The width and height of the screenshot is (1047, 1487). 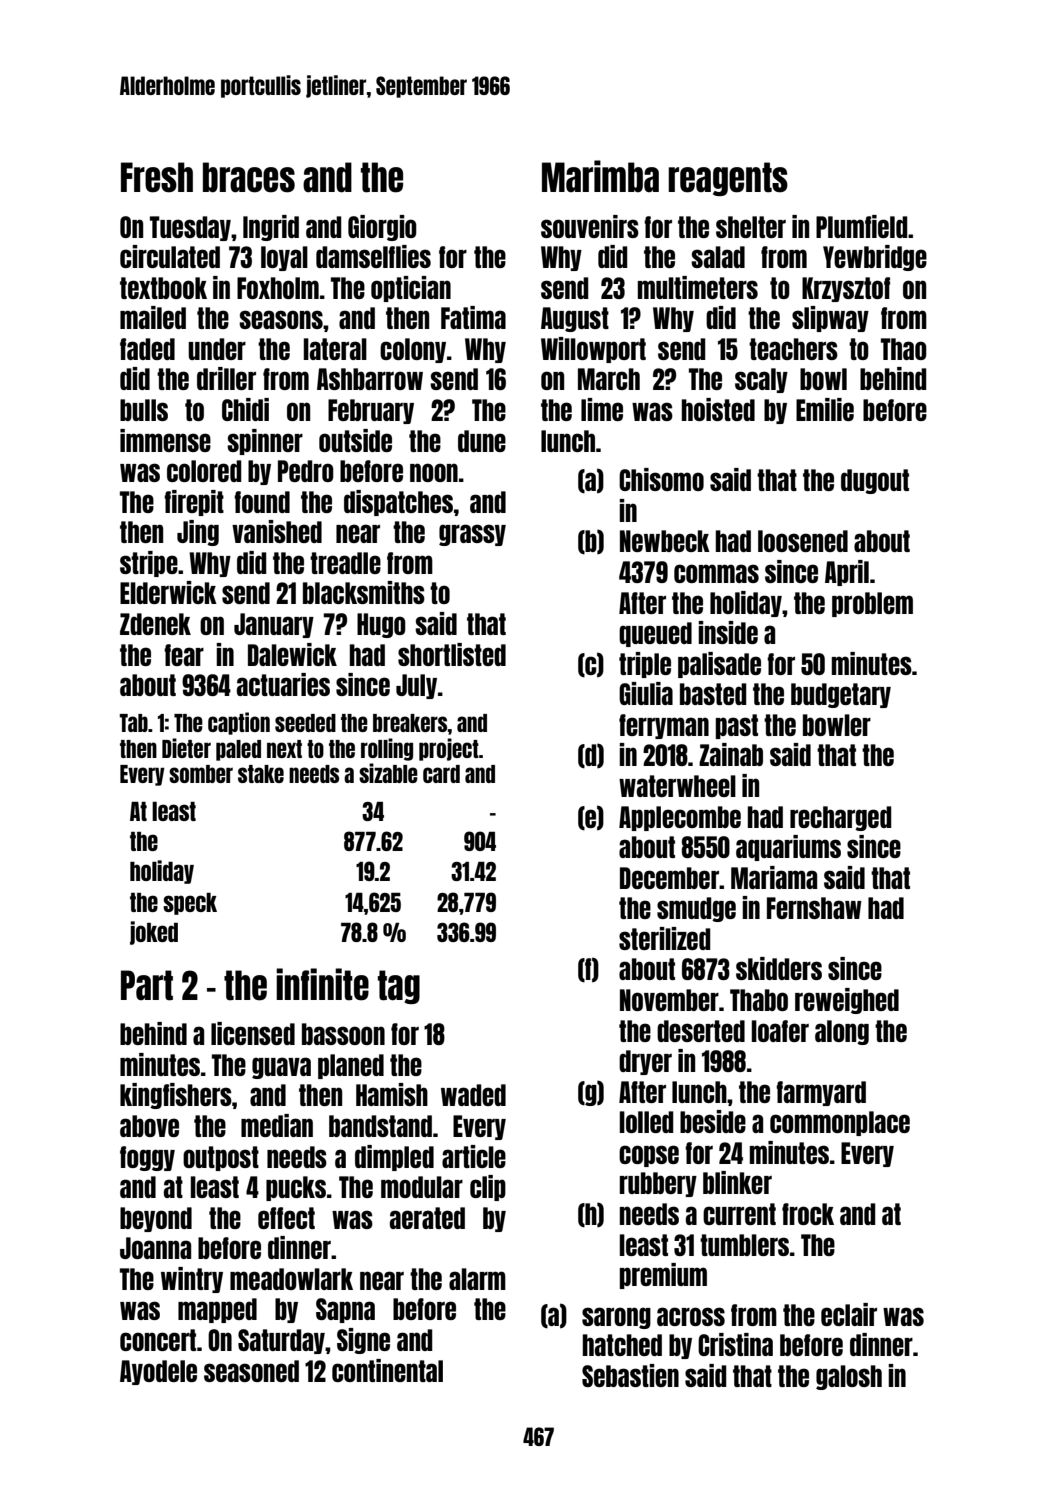 I want to click on sarong, so click(x=616, y=1318).
